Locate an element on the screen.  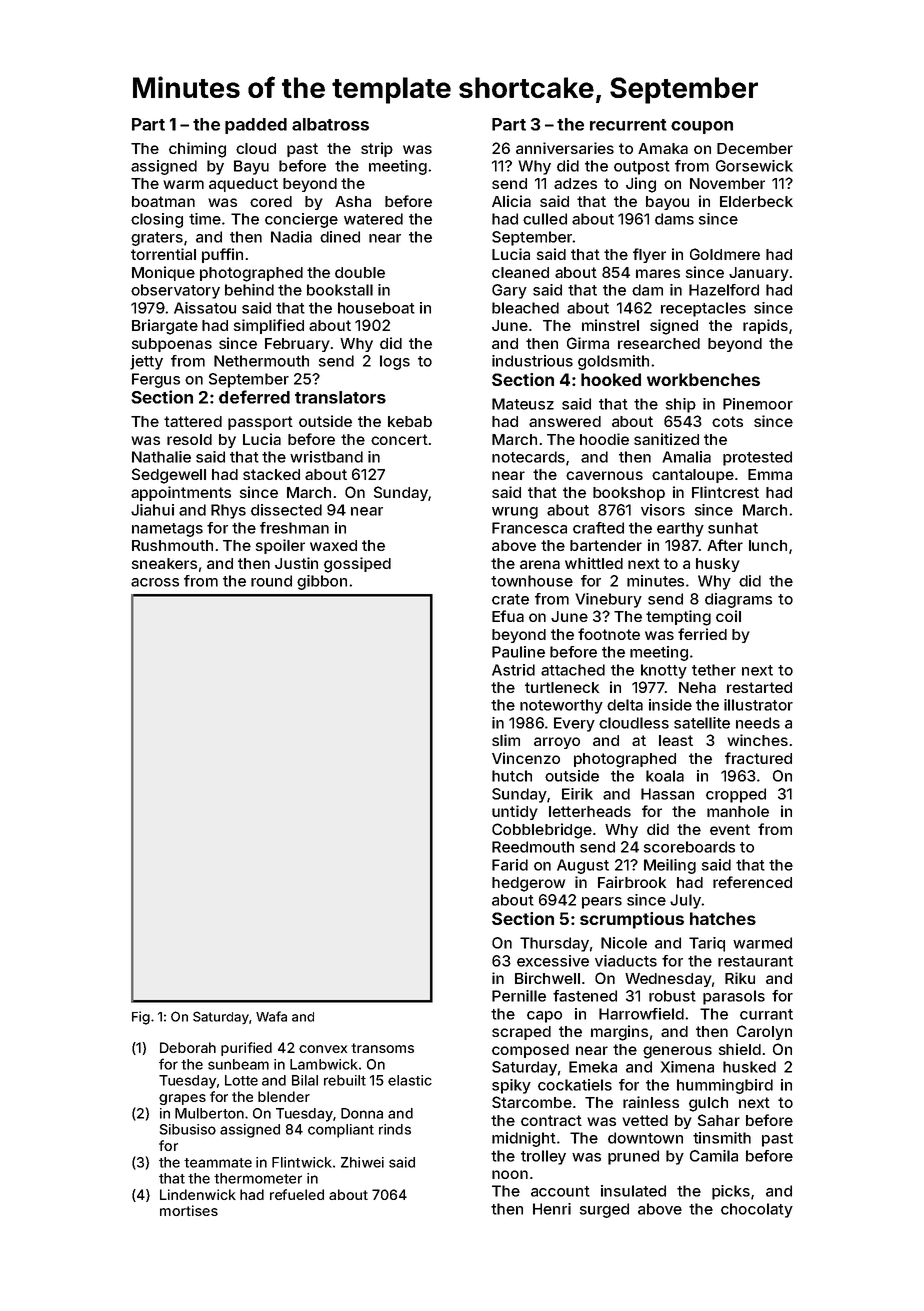
Zhiwei is located at coordinates (362, 1162).
